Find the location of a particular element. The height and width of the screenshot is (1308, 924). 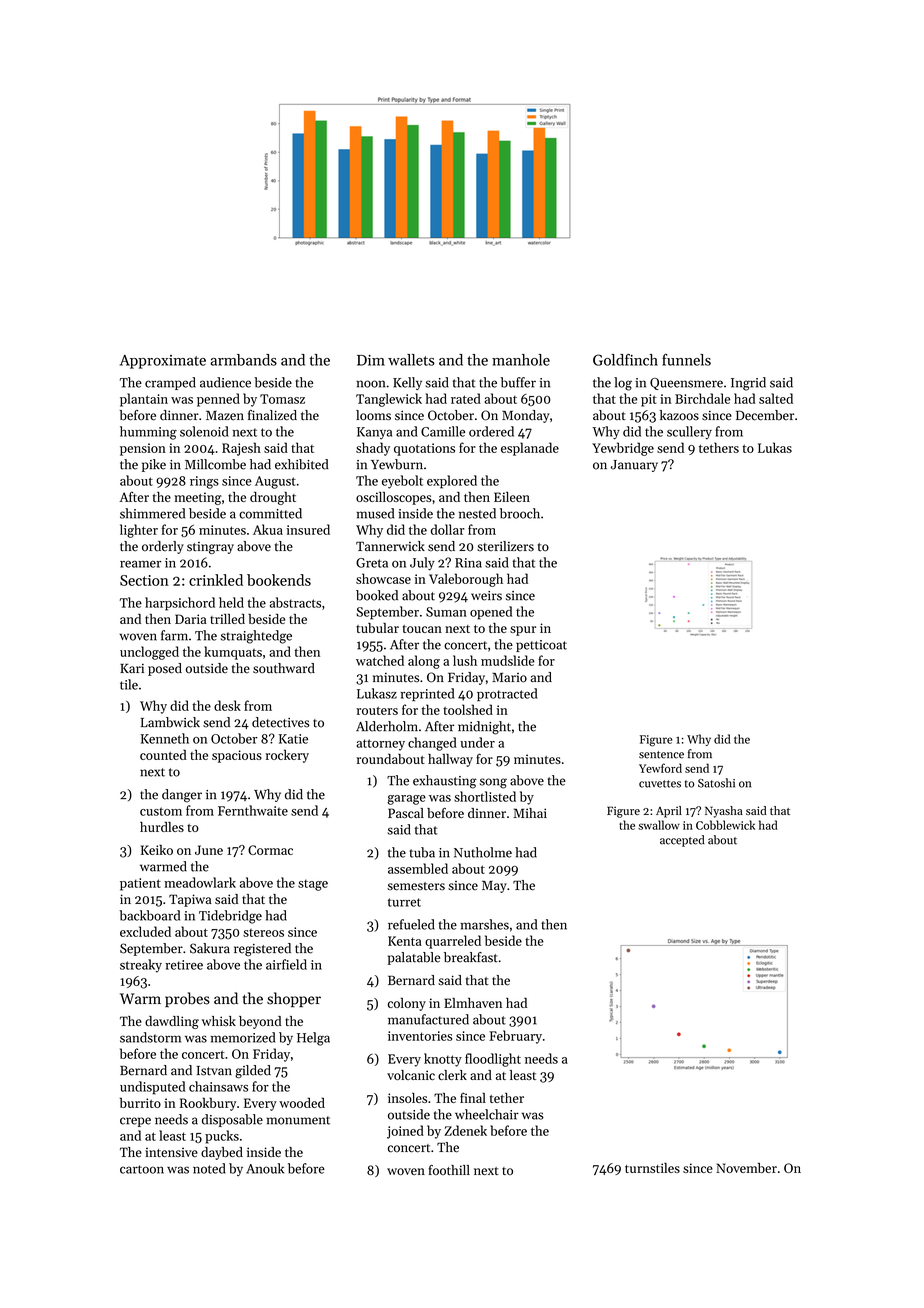

Anouk is located at coordinates (265, 1168).
